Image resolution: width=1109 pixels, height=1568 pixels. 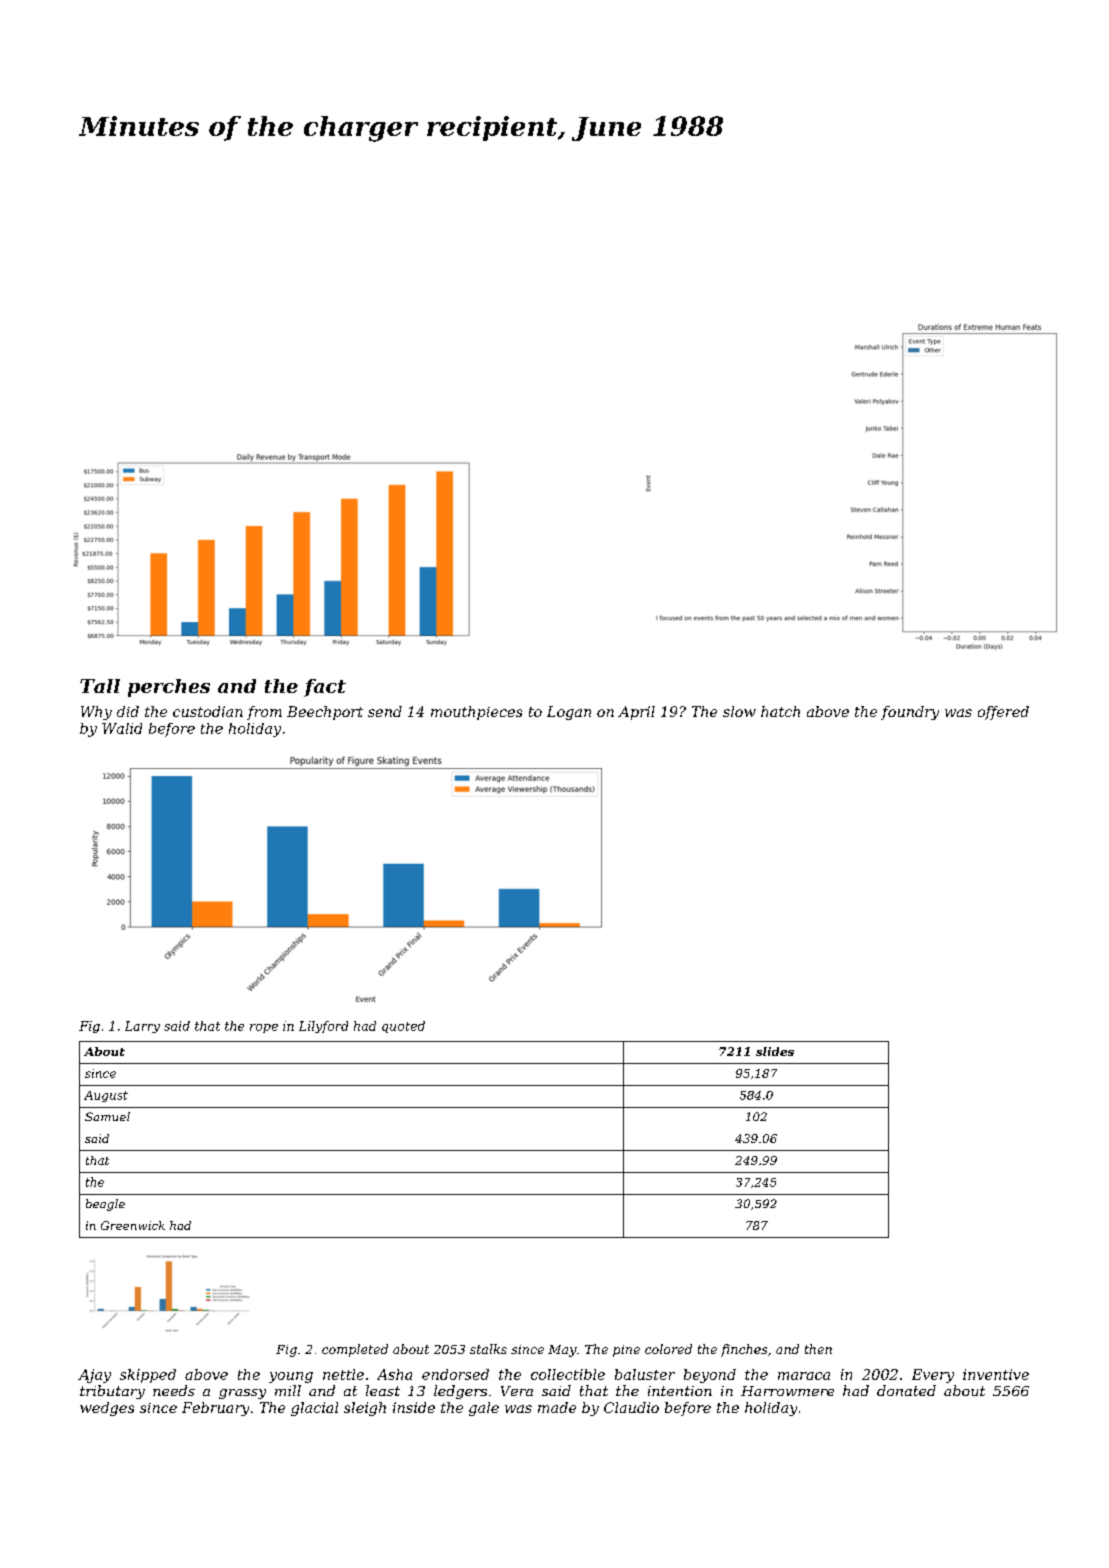 What do you see at coordinates (133, 1225) in the image?
I see `Greenwick` at bounding box center [133, 1225].
